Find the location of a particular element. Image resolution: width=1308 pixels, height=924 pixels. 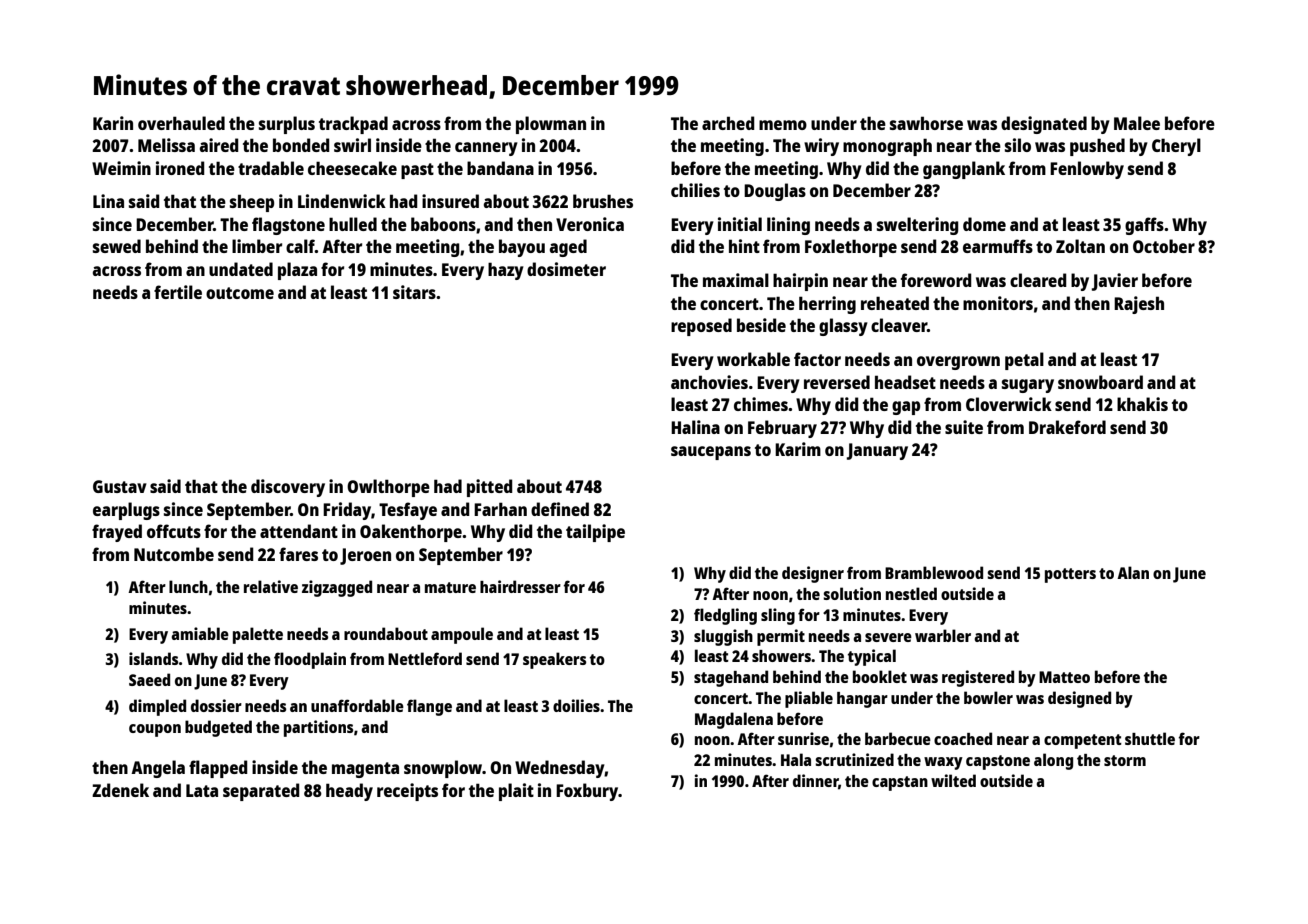

flapped is located at coordinates (218, 769).
